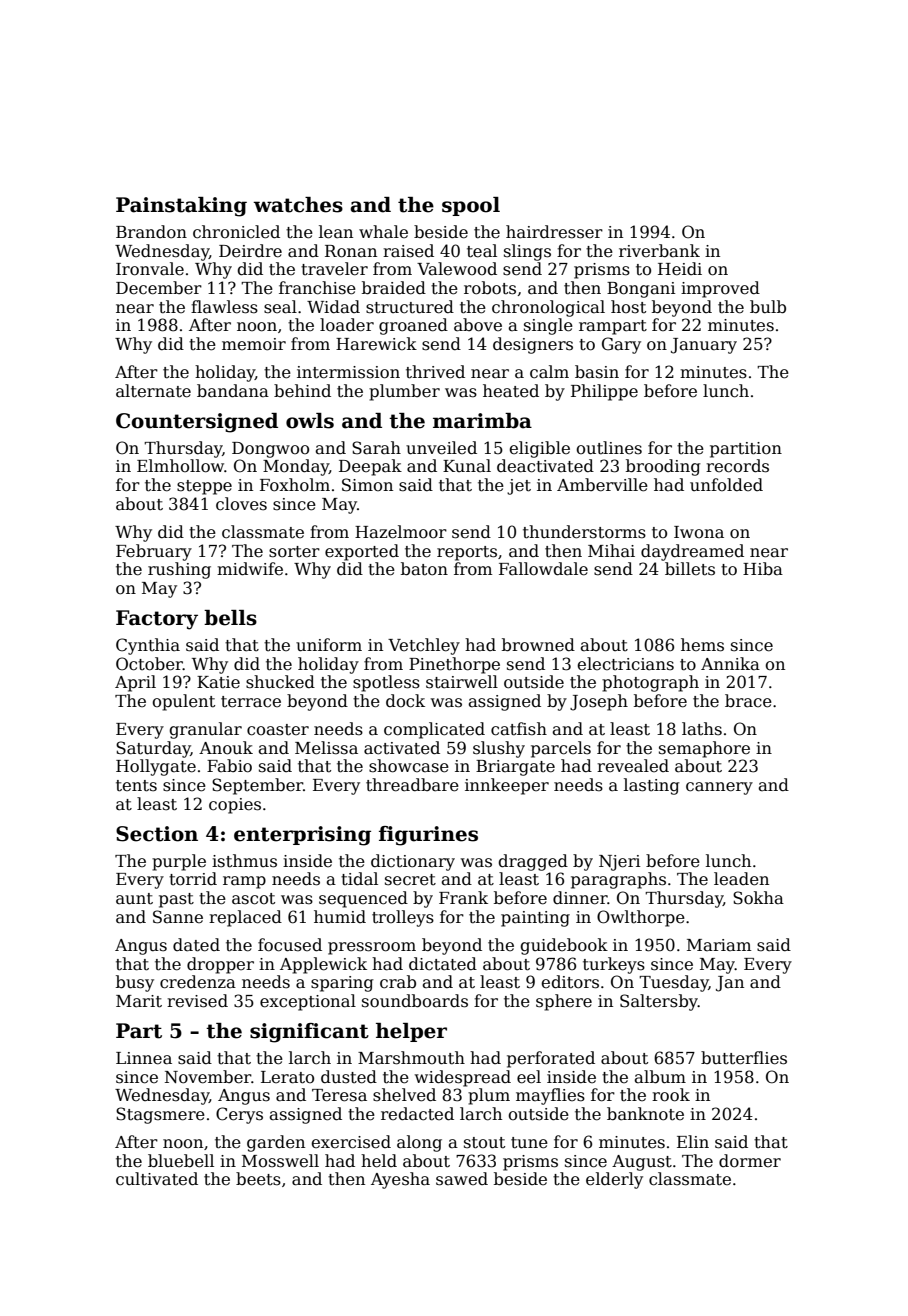 This document has height=1316, width=908. What do you see at coordinates (419, 1143) in the document?
I see `along` at bounding box center [419, 1143].
